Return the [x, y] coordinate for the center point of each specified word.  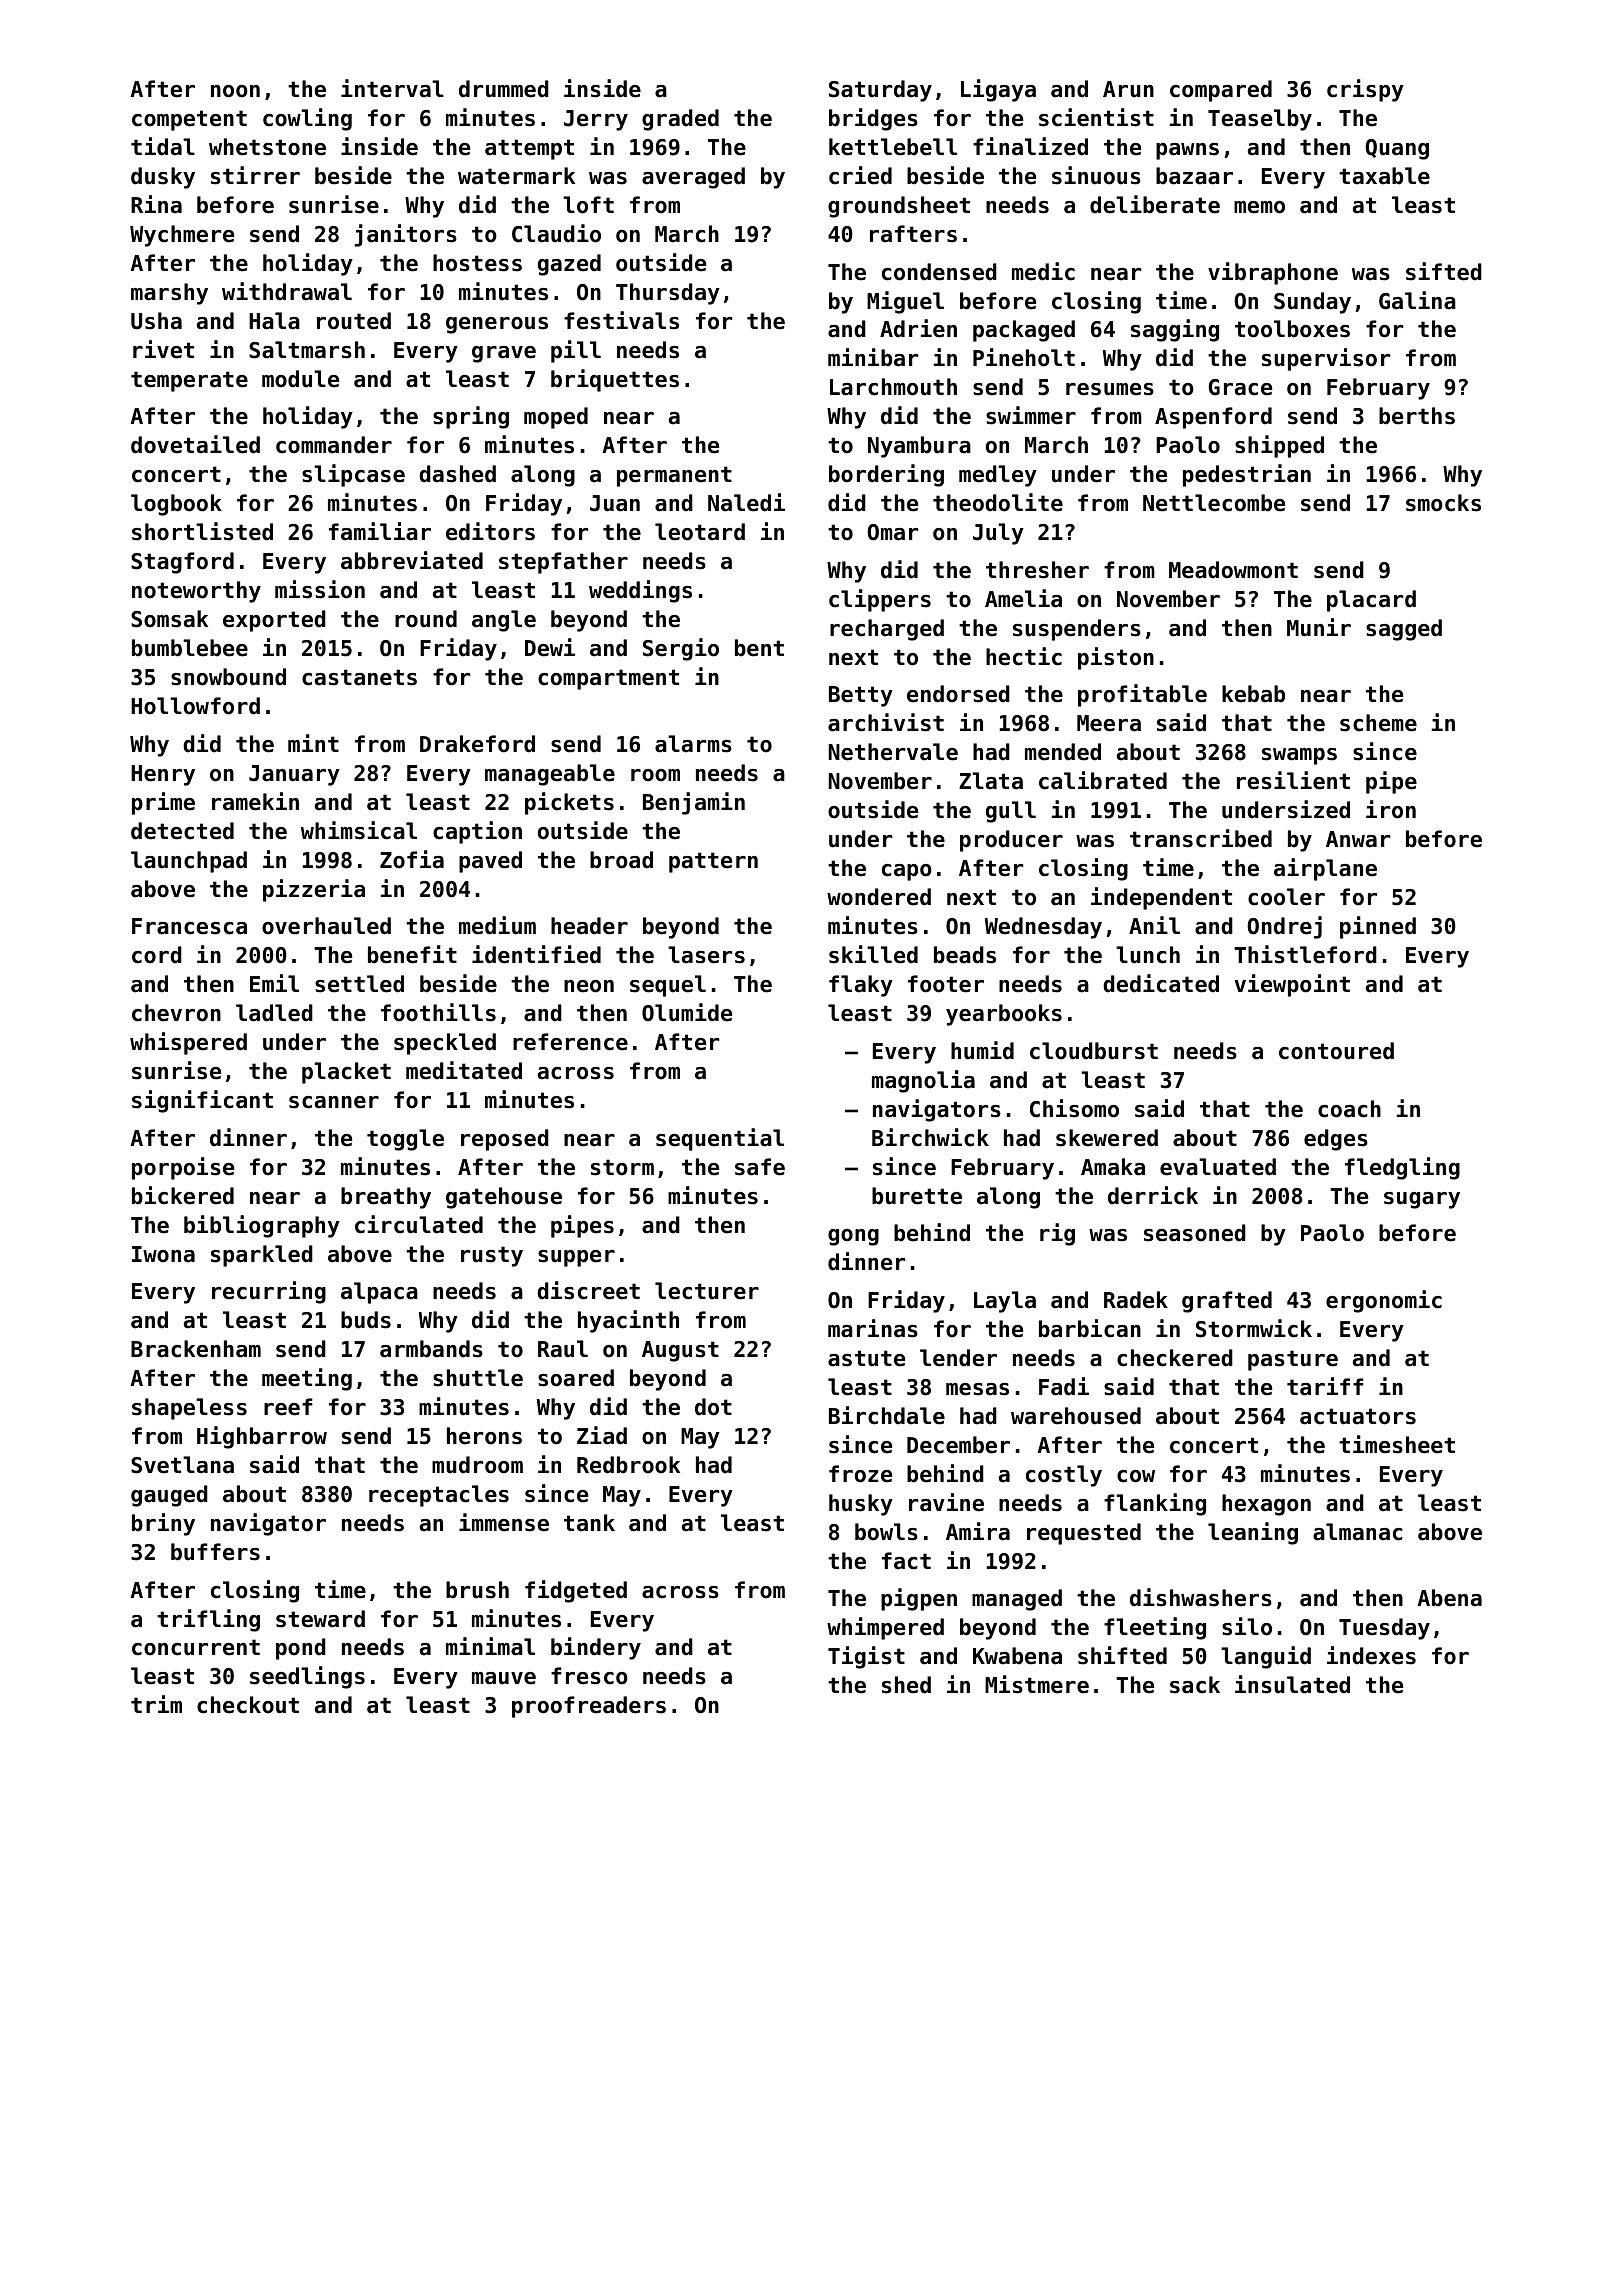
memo [1259, 207]
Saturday [880, 91]
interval [392, 88]
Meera [1109, 723]
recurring [269, 1292]
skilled [873, 954]
